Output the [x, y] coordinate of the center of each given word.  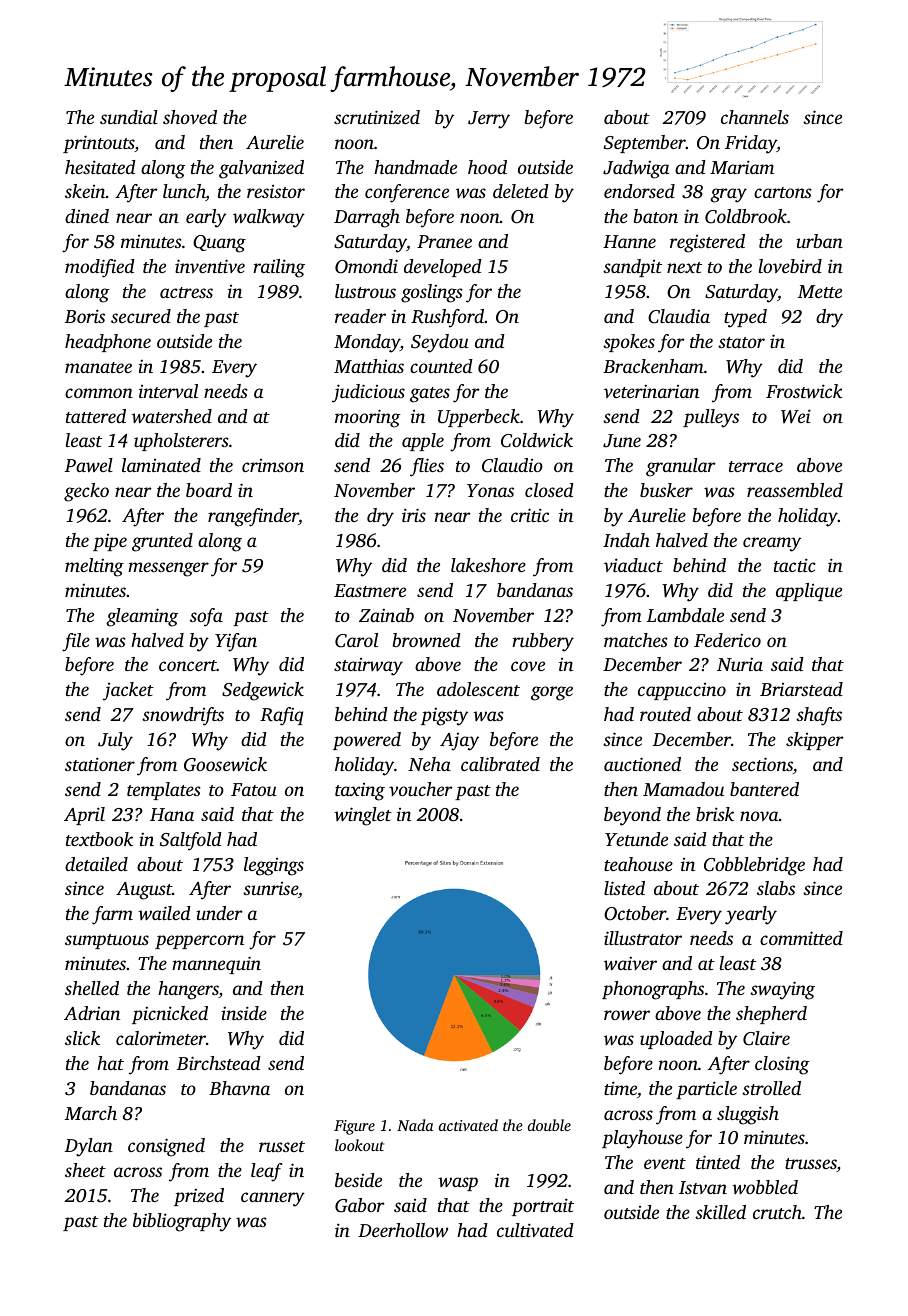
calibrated [500, 764]
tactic [795, 565]
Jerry [489, 120]
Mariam [742, 167]
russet [282, 1146]
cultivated [535, 1230]
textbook [99, 839]
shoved [190, 117]
